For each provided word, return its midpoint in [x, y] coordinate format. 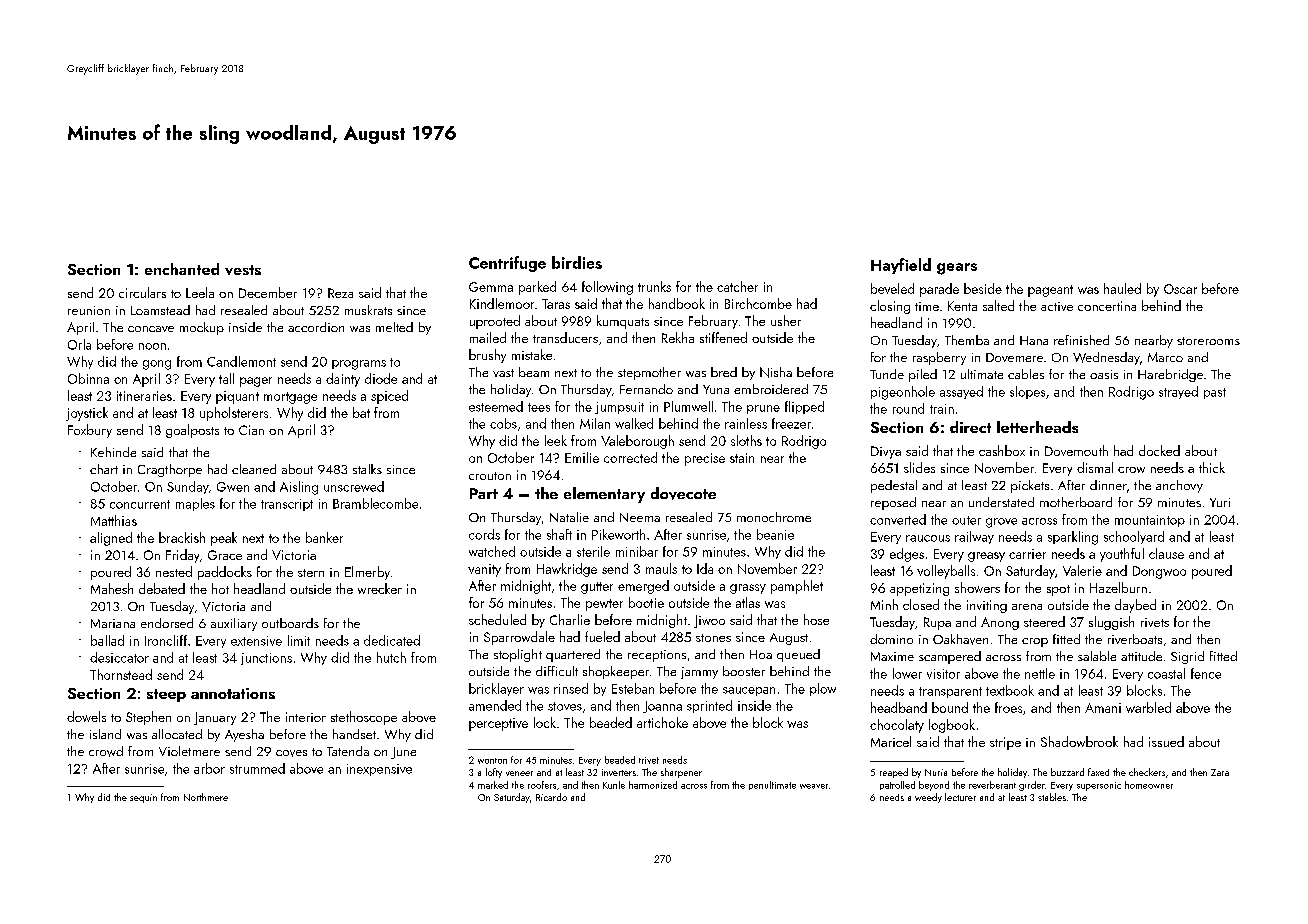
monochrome [774, 517]
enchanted [182, 269]
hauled [1122, 288]
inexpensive [379, 770]
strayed [1178, 392]
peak [224, 539]
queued [798, 655]
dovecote [683, 493]
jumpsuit [619, 408]
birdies [577, 262]
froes [1008, 707]
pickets [1030, 486]
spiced [389, 397]
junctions [266, 659]
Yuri [1220, 502]
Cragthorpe [170, 470]
